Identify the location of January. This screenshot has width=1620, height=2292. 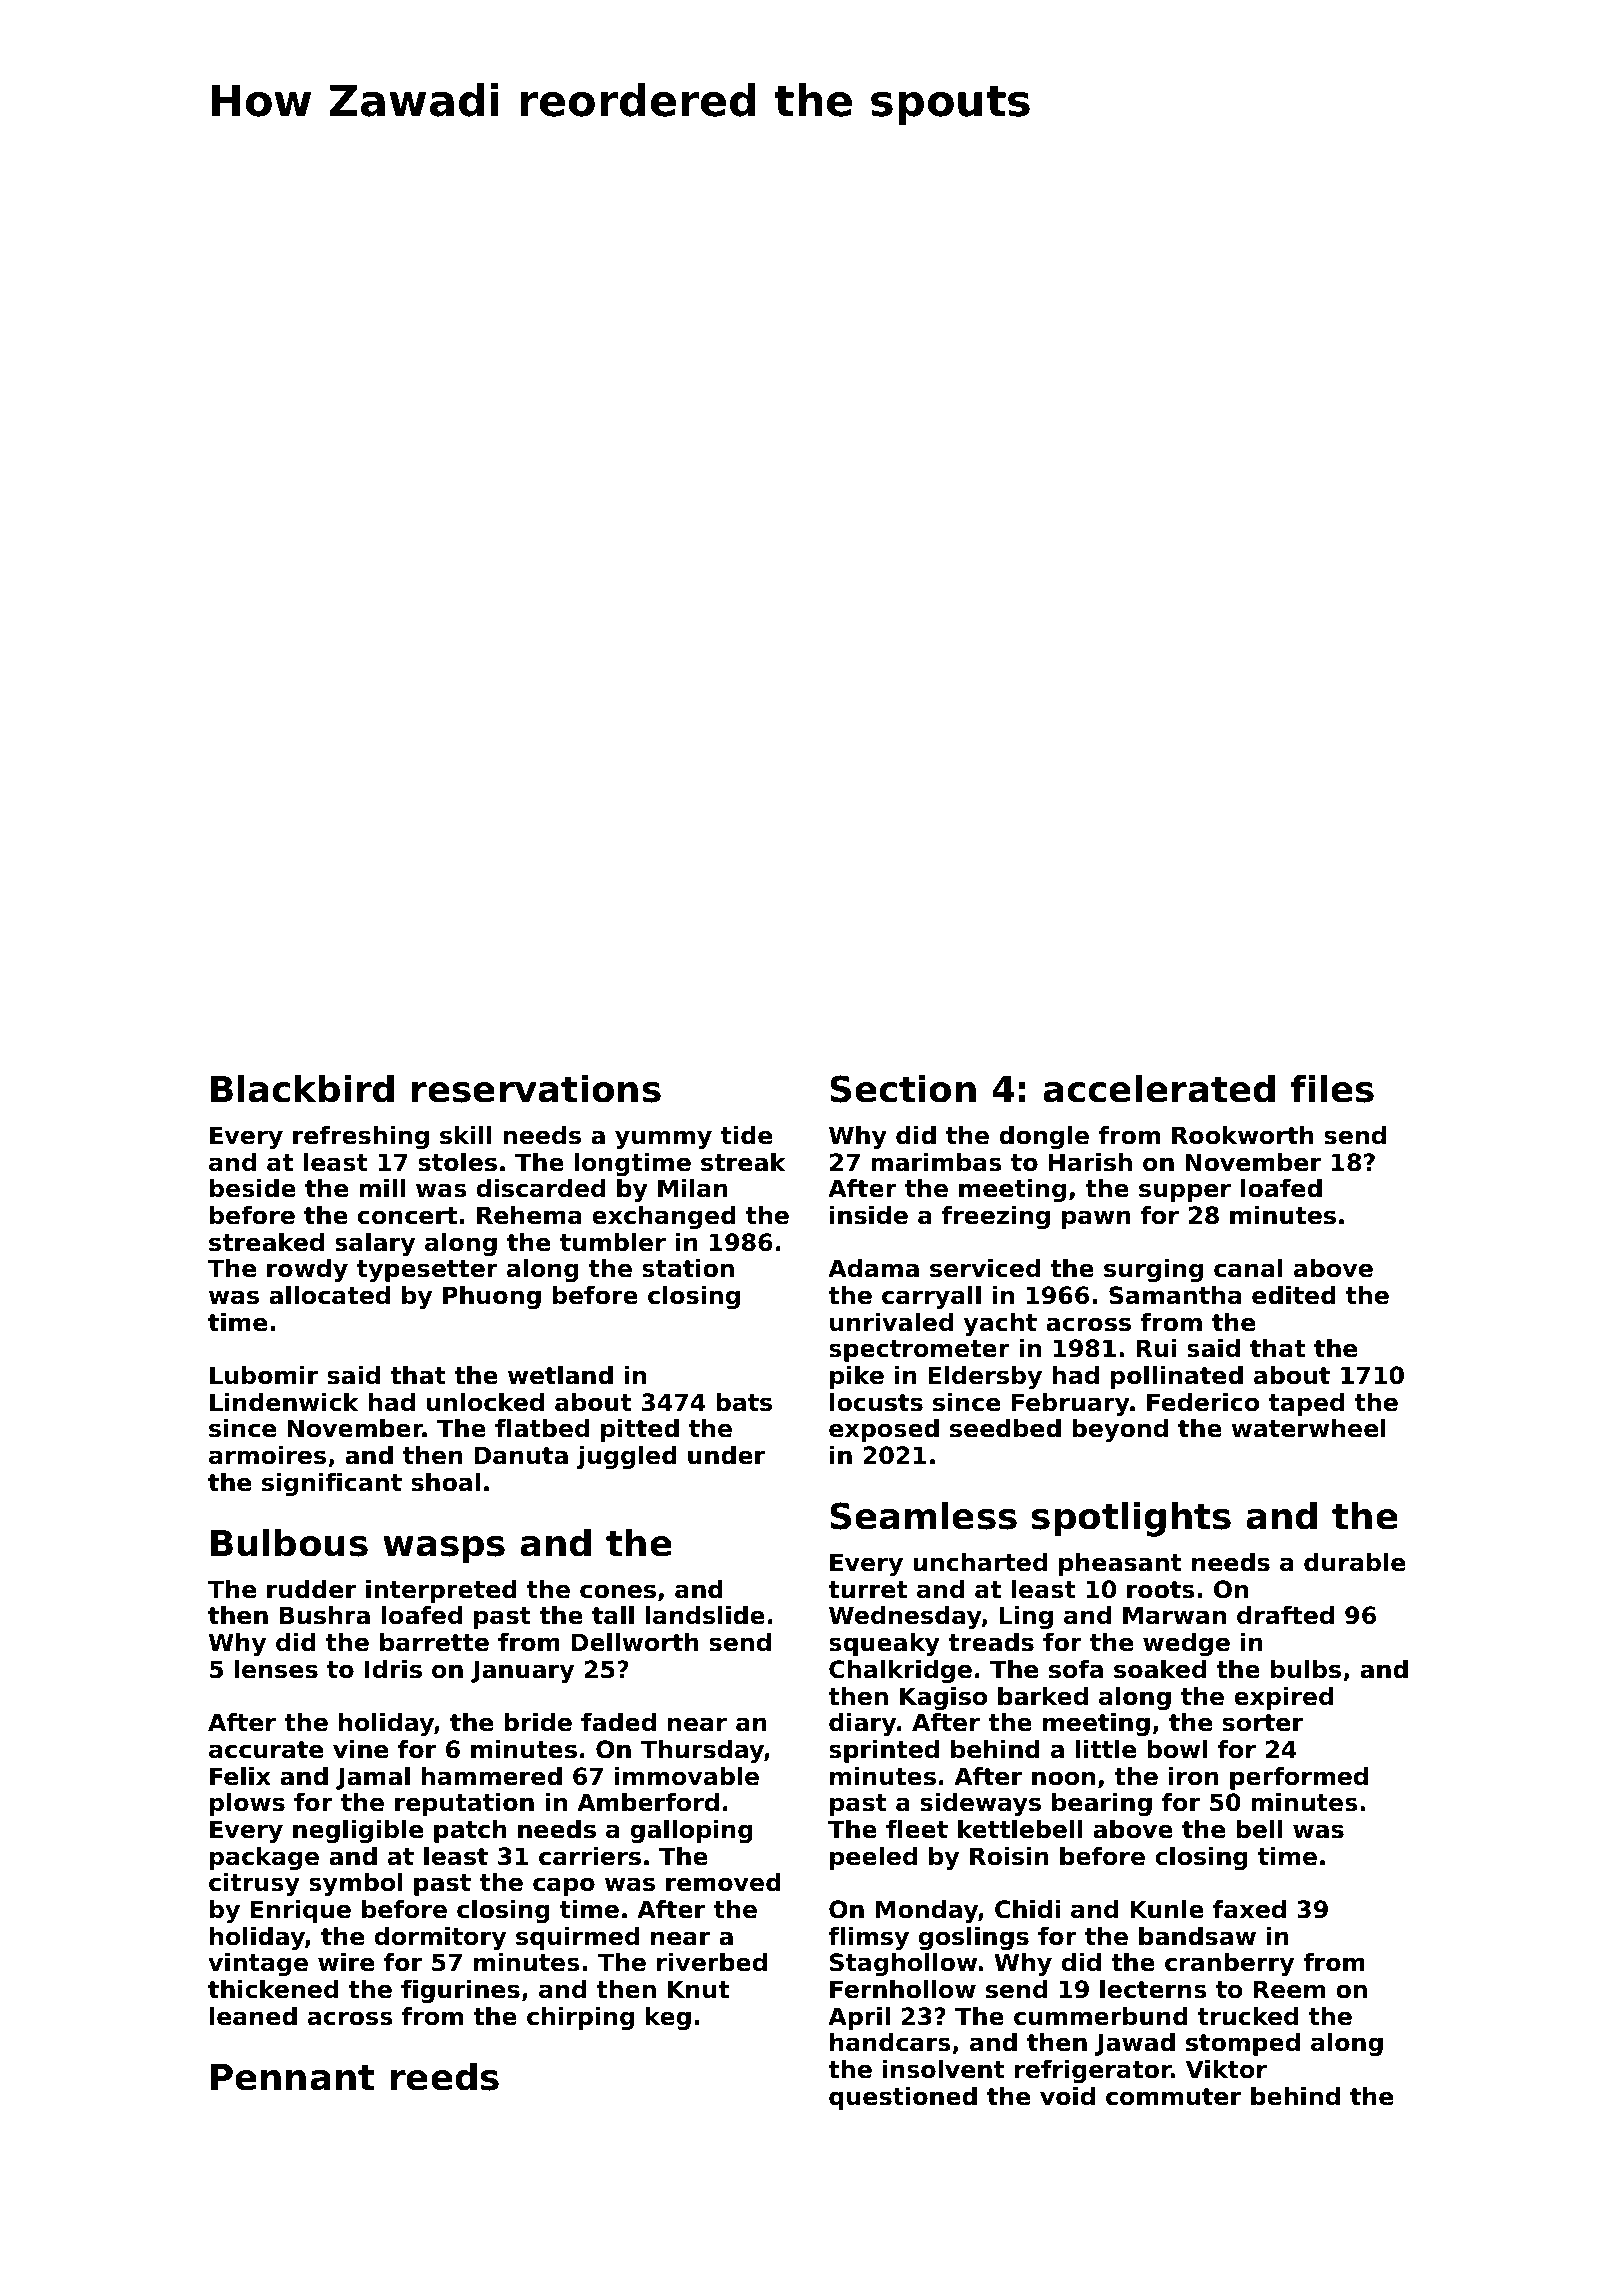
(522, 1671).
